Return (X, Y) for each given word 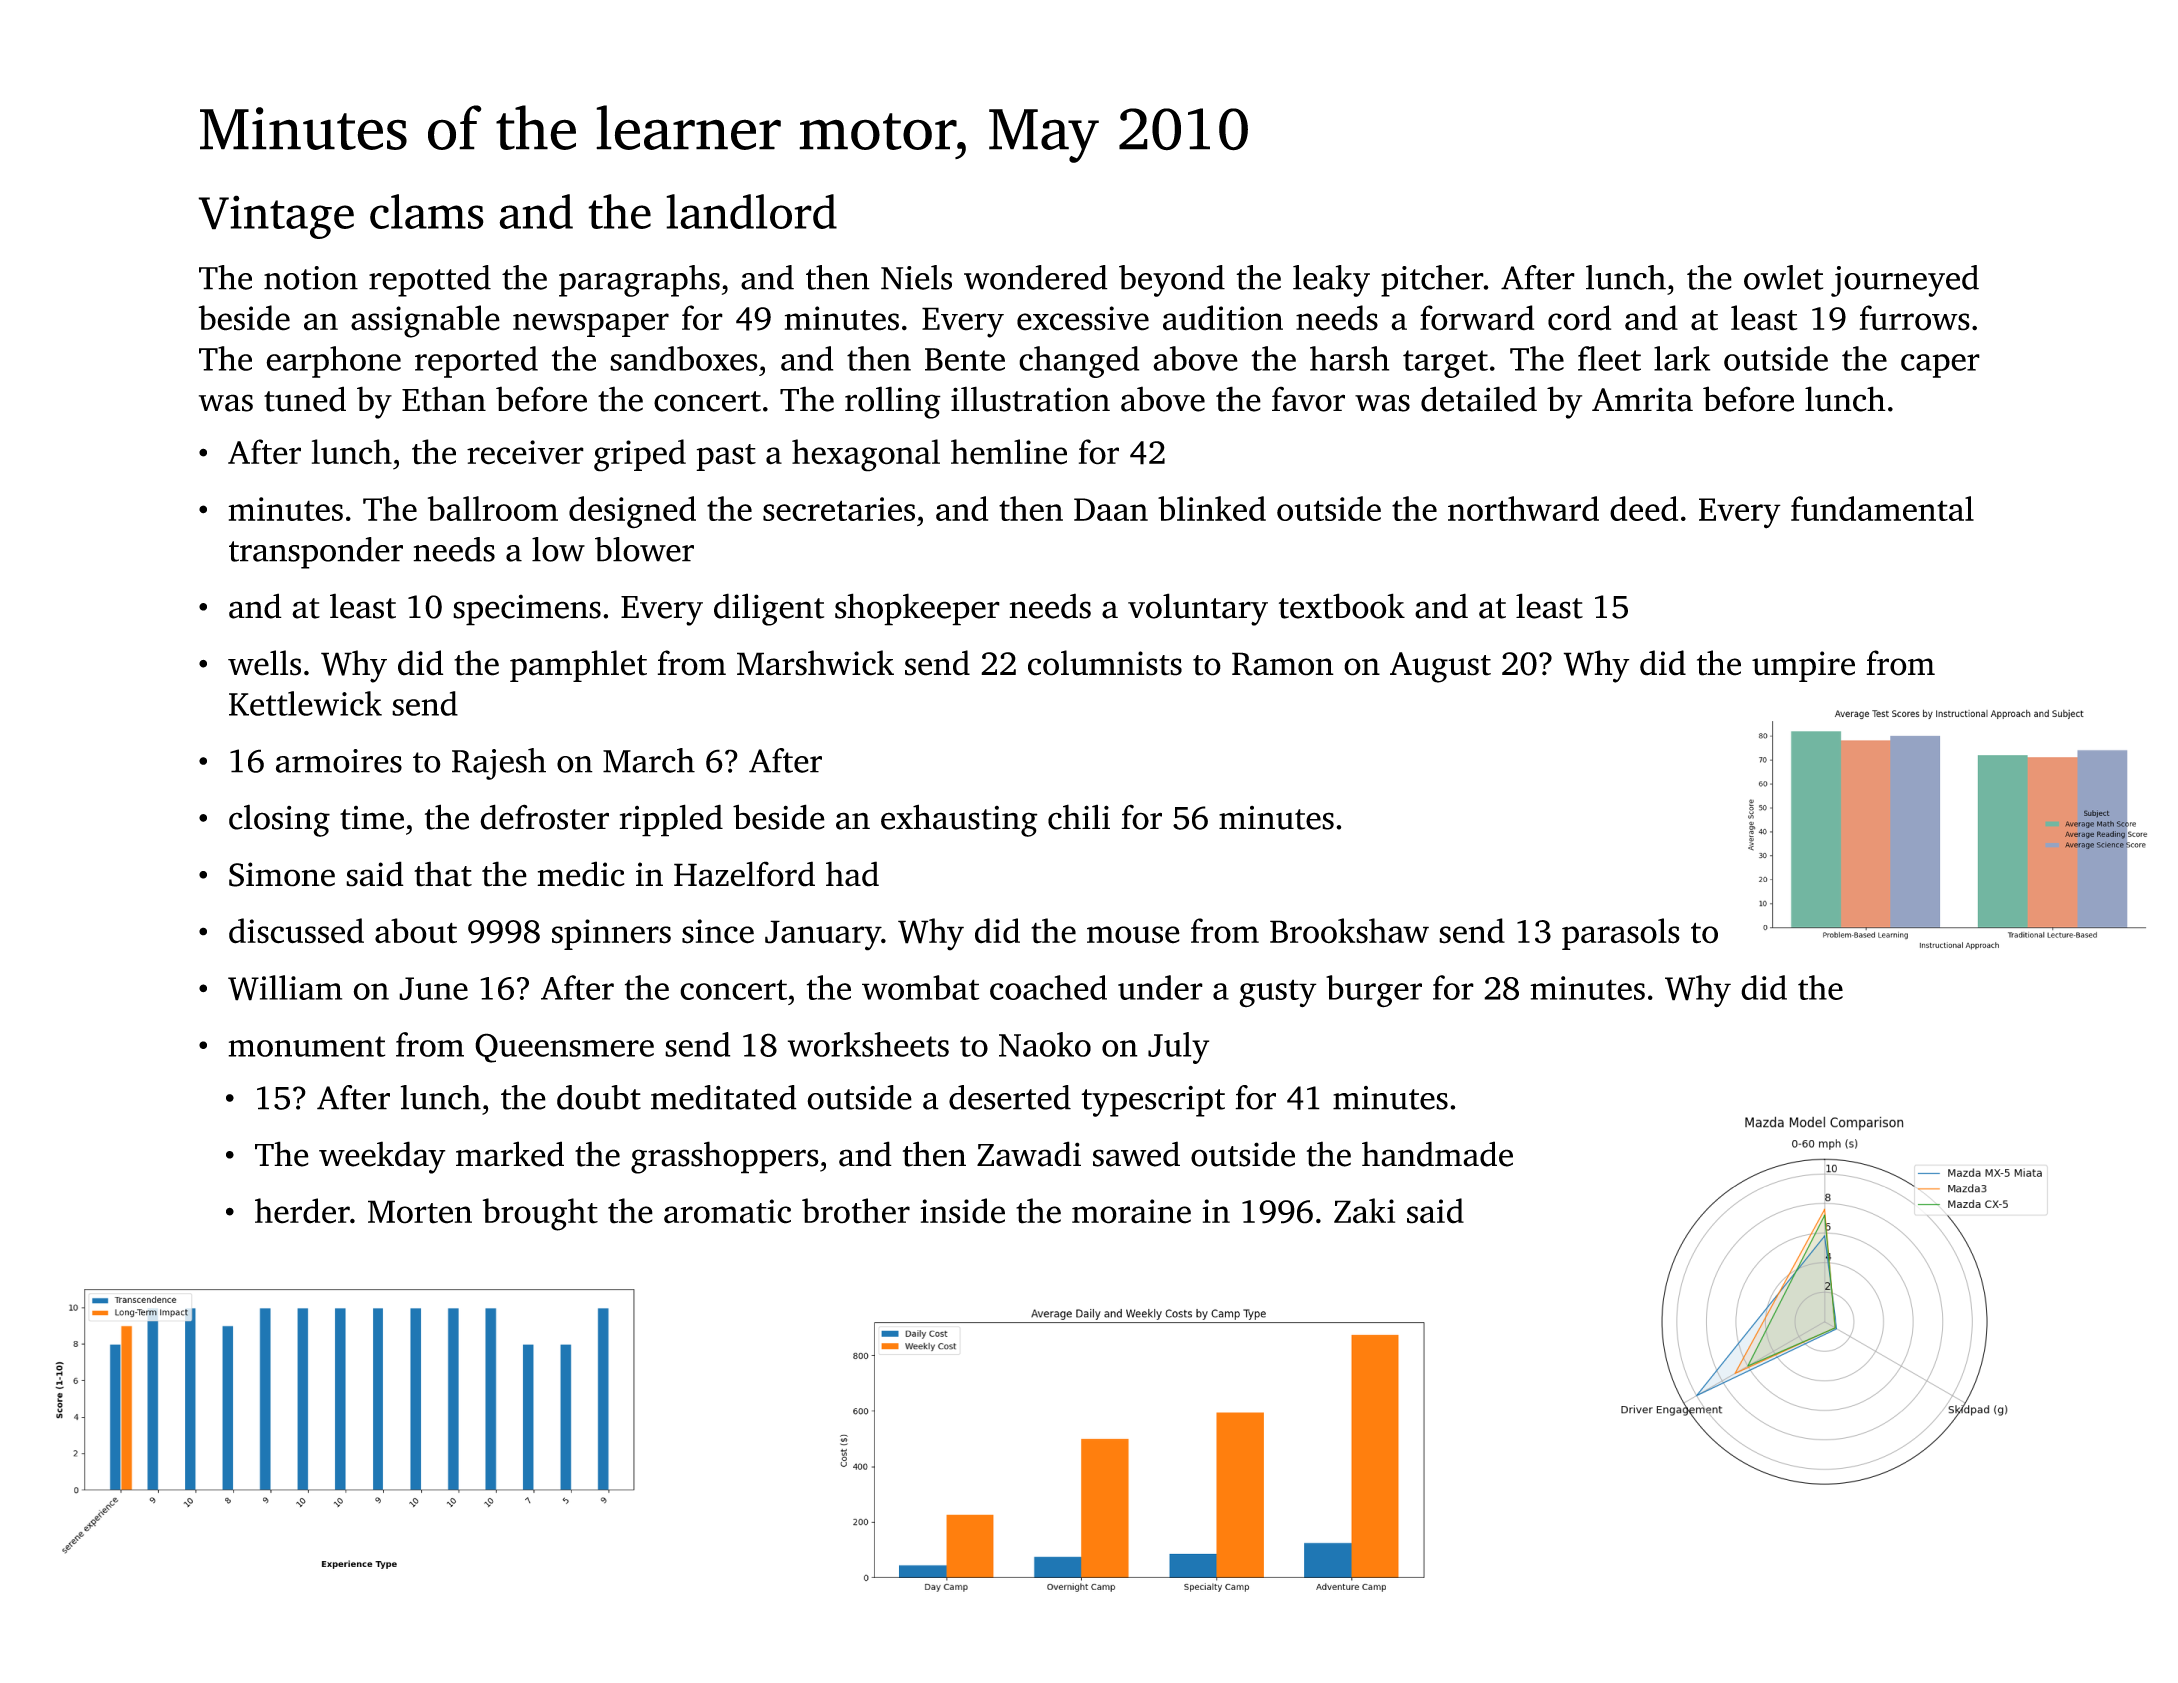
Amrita (1642, 399)
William (285, 988)
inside (962, 1211)
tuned (305, 399)
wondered (1036, 277)
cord (1579, 318)
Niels (916, 277)
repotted (430, 281)
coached (1048, 987)
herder (302, 1211)
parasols (1621, 934)
